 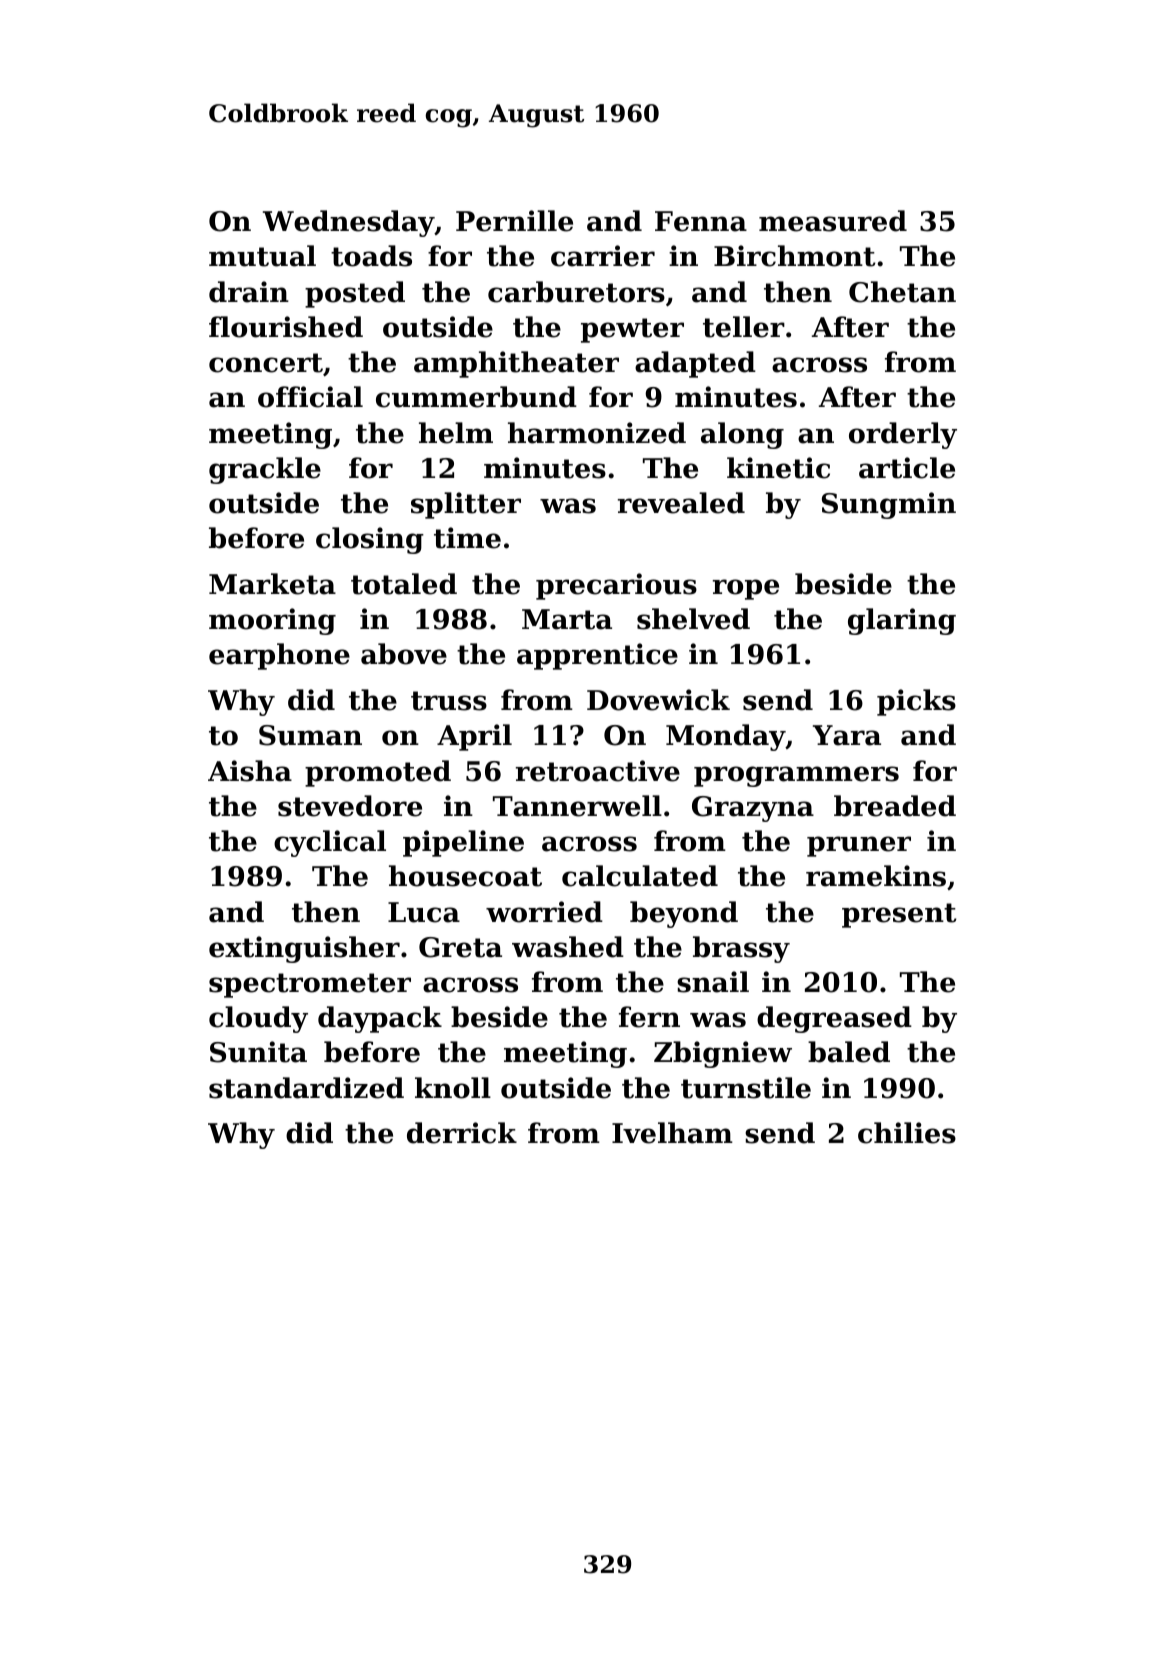 I want to click on standardized, so click(x=306, y=1088).
